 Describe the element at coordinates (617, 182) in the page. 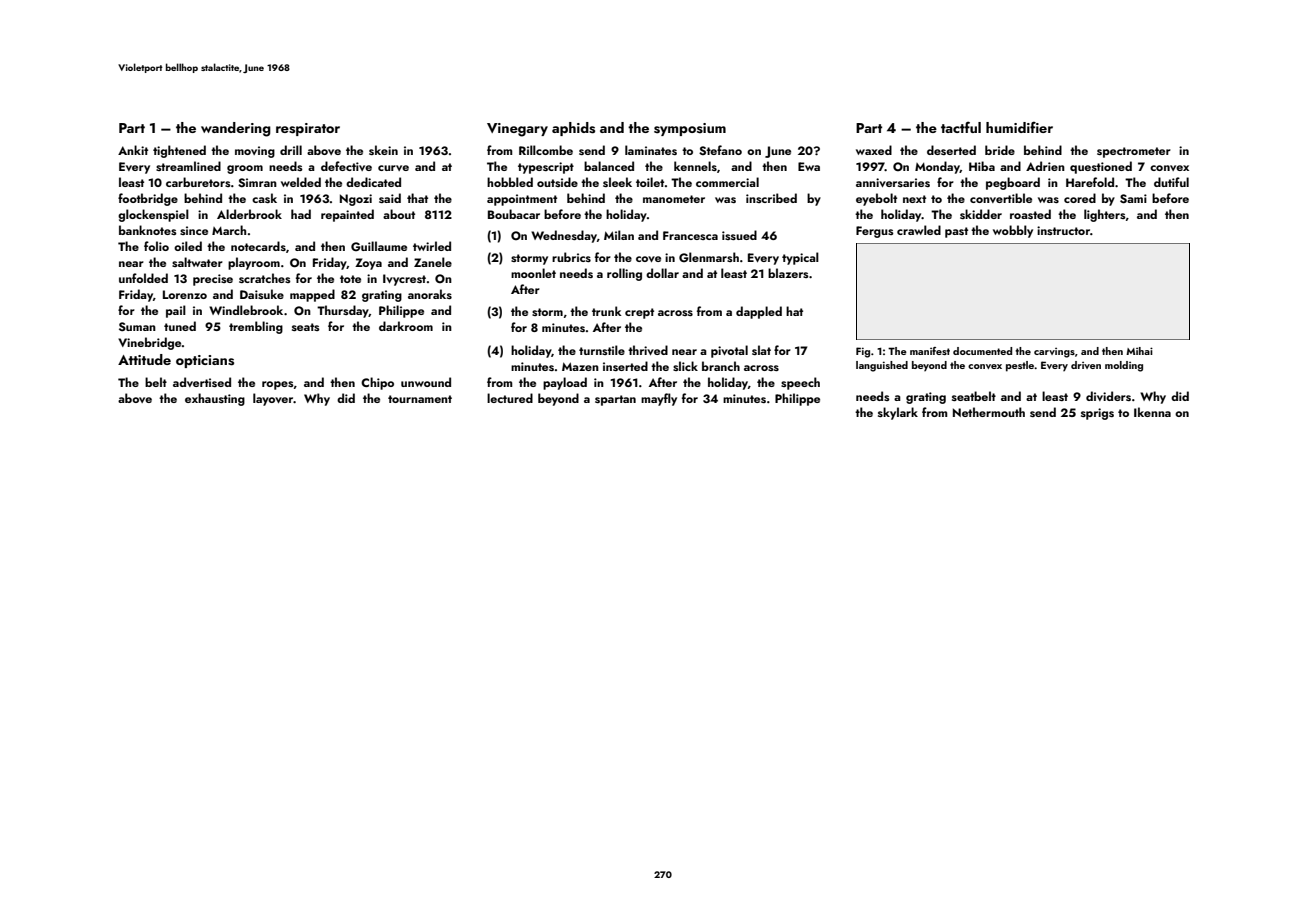

I see `sleek` at that location.
